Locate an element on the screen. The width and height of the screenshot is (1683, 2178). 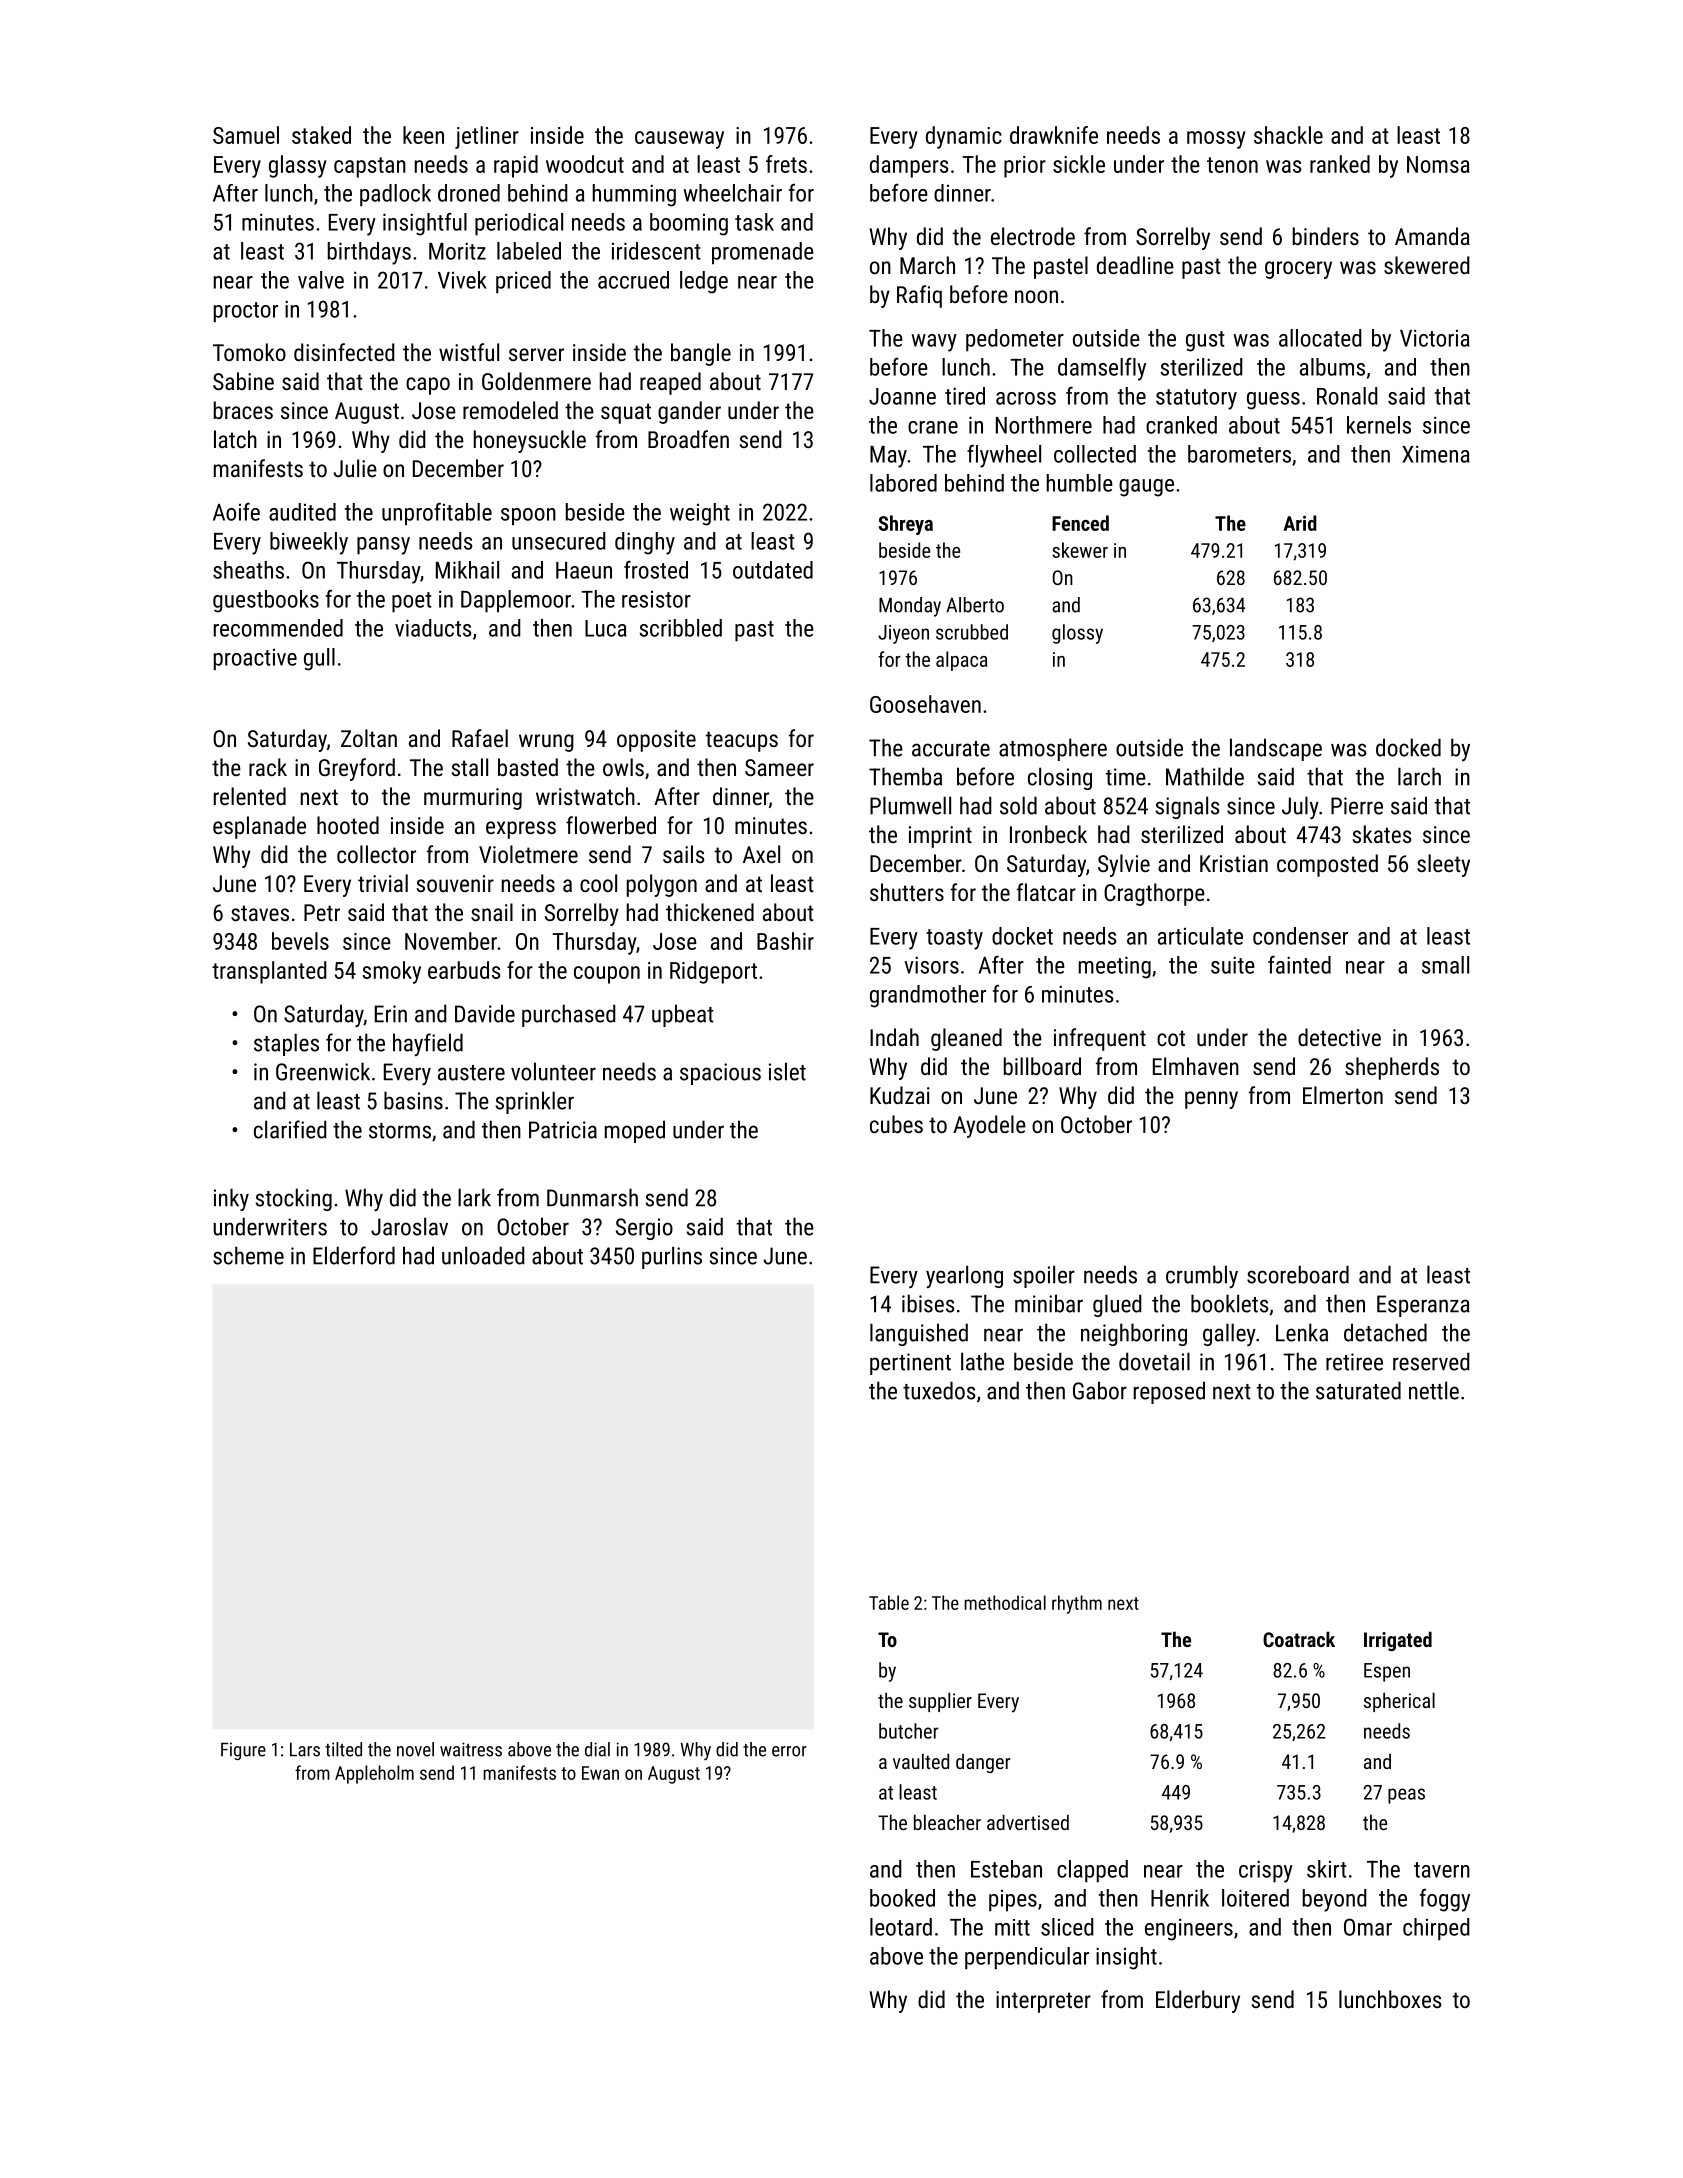
lark is located at coordinates (474, 1197).
